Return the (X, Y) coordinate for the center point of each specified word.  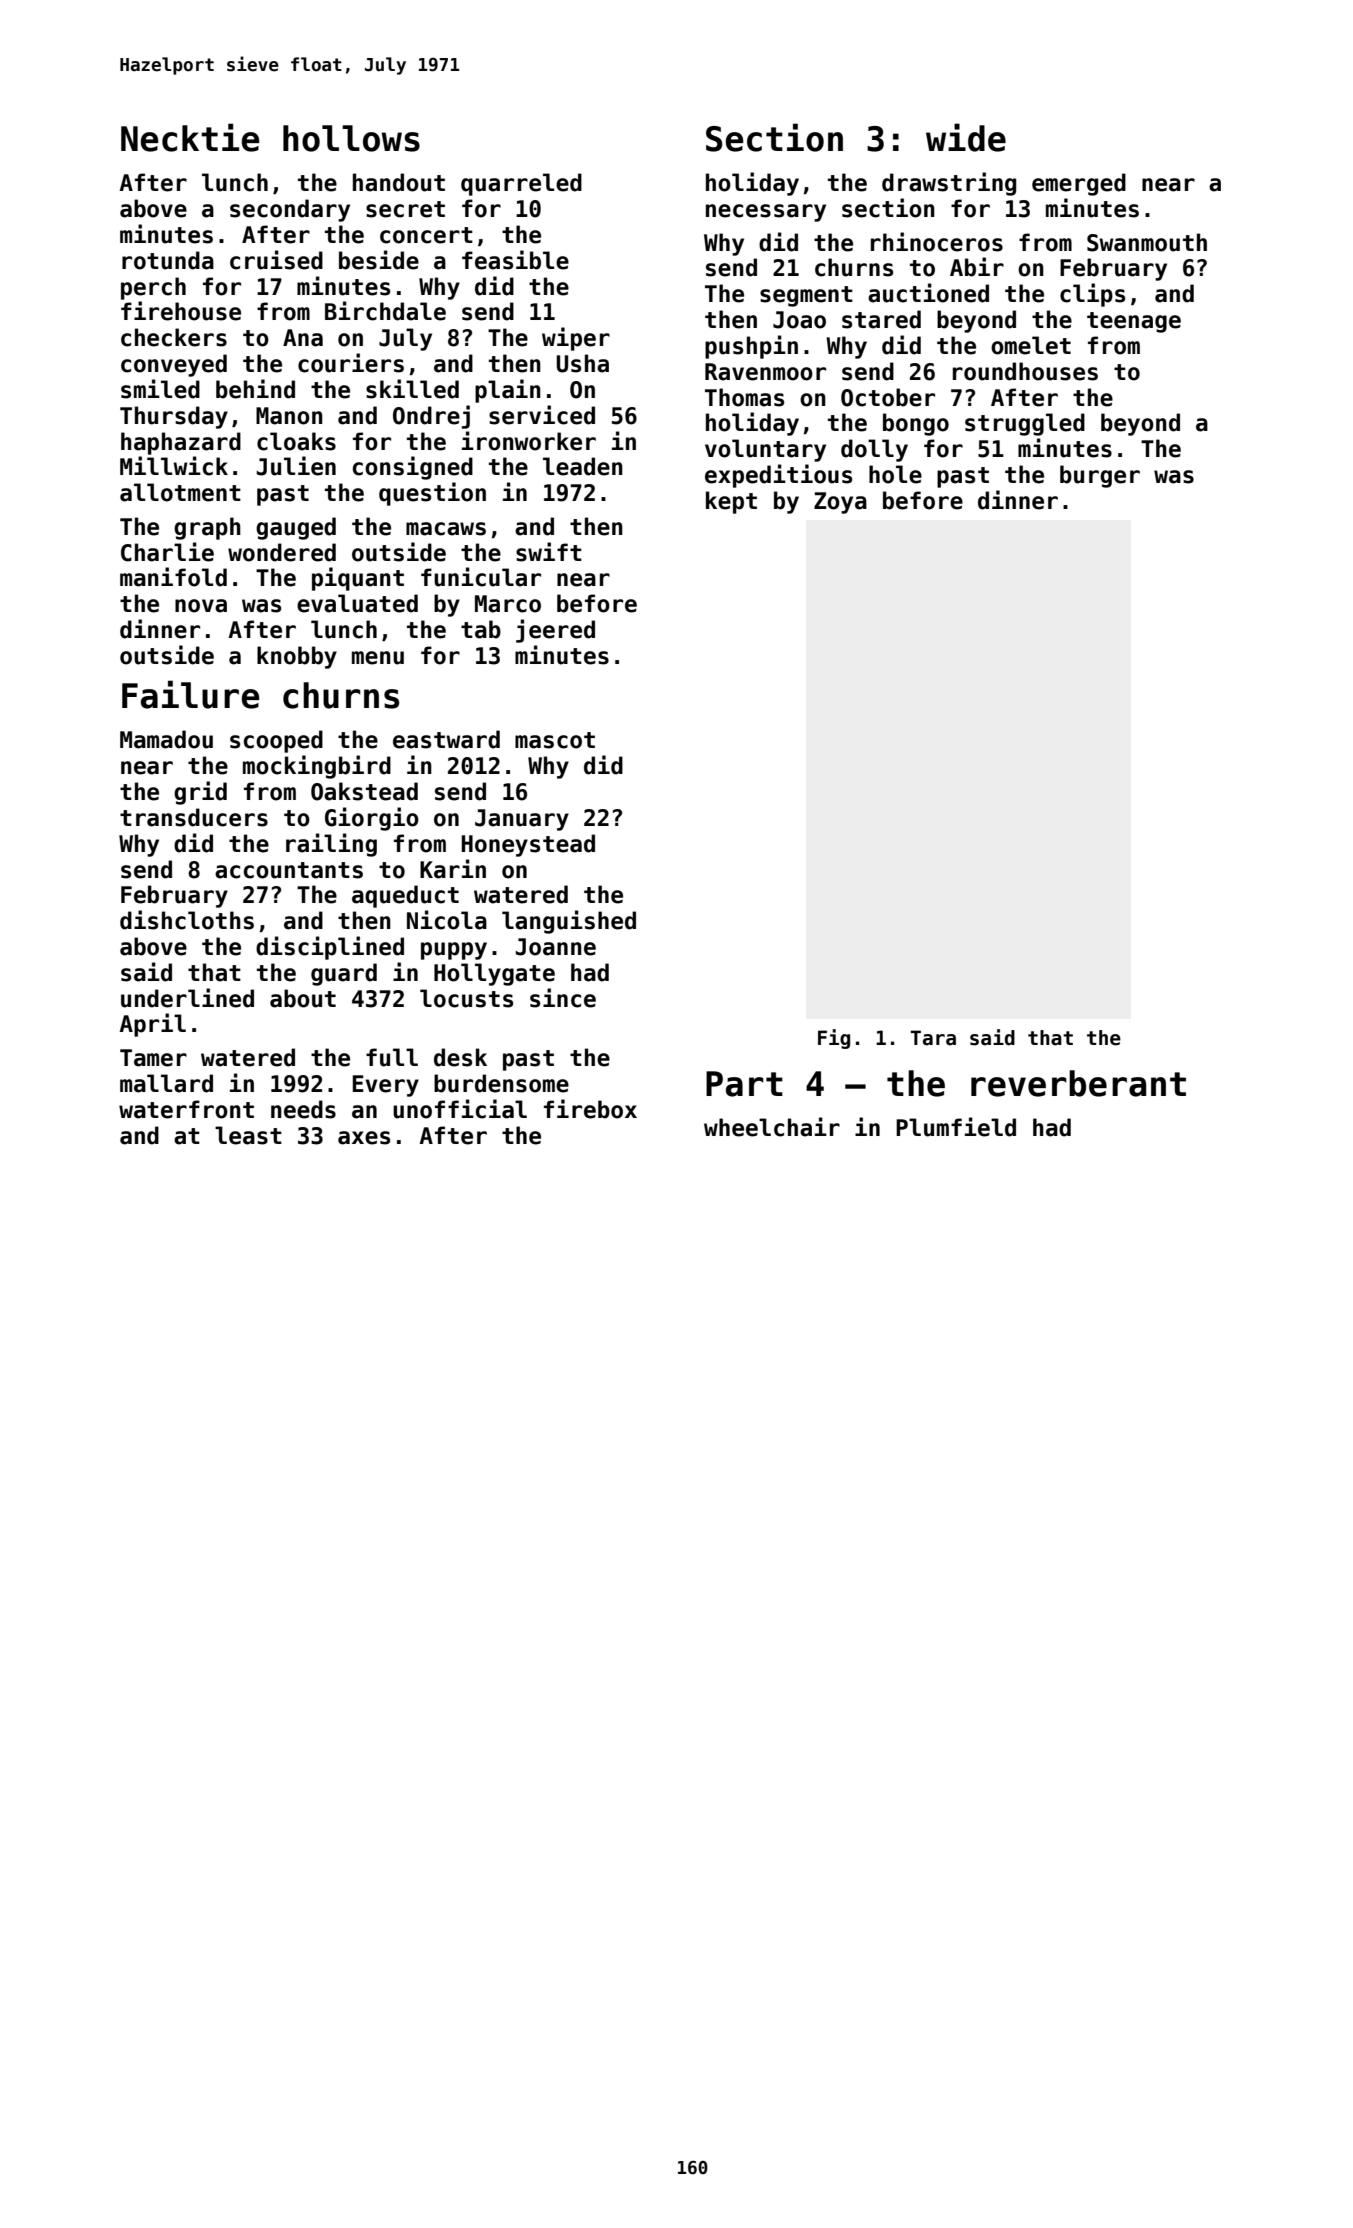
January (522, 820)
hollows (351, 138)
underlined (187, 998)
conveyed (174, 365)
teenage (1134, 322)
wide (966, 137)
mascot (555, 740)
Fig (834, 1039)
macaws (446, 529)
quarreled (521, 184)
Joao (799, 320)
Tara (933, 1038)
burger (1100, 476)
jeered (555, 631)
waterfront (186, 1109)
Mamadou (166, 739)
